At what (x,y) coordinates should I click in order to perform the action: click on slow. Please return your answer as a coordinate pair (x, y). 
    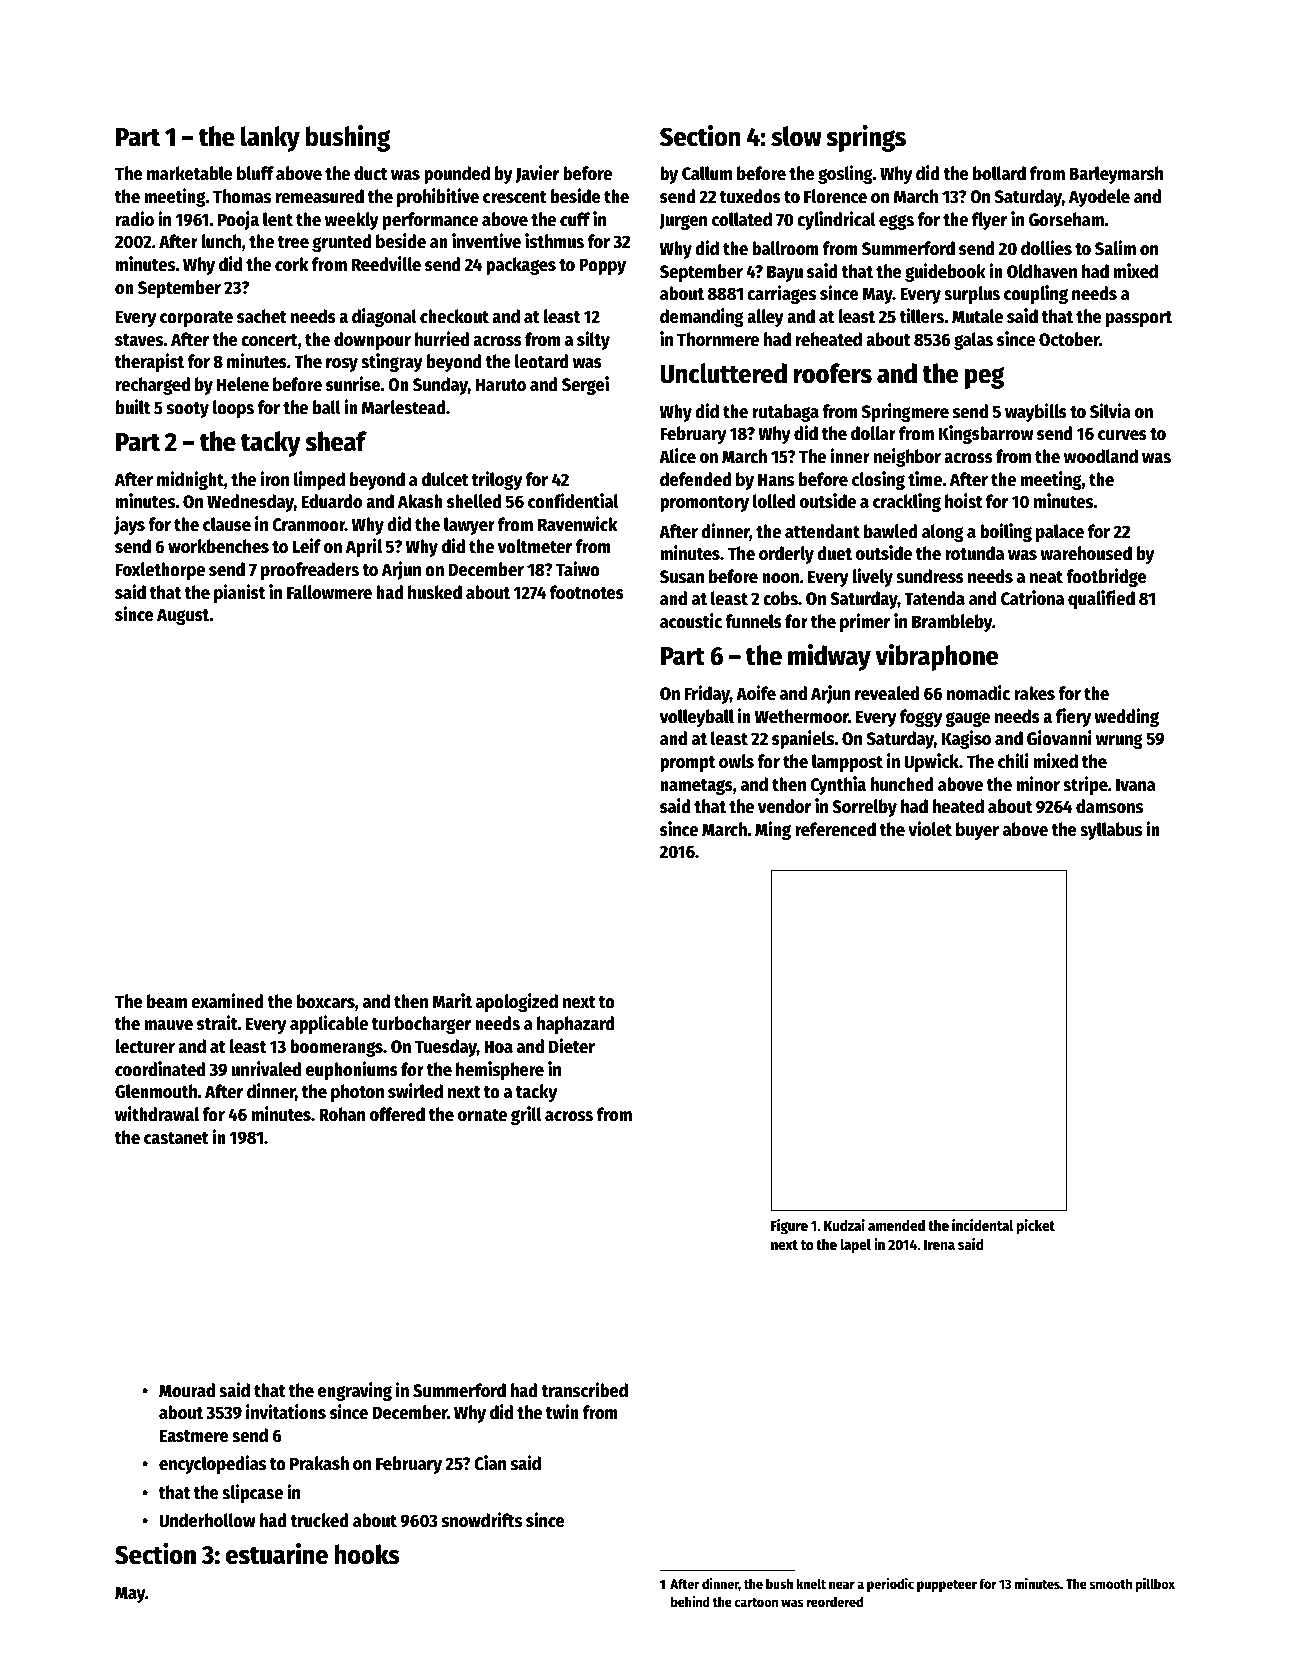
    Looking at the image, I should click on (796, 136).
